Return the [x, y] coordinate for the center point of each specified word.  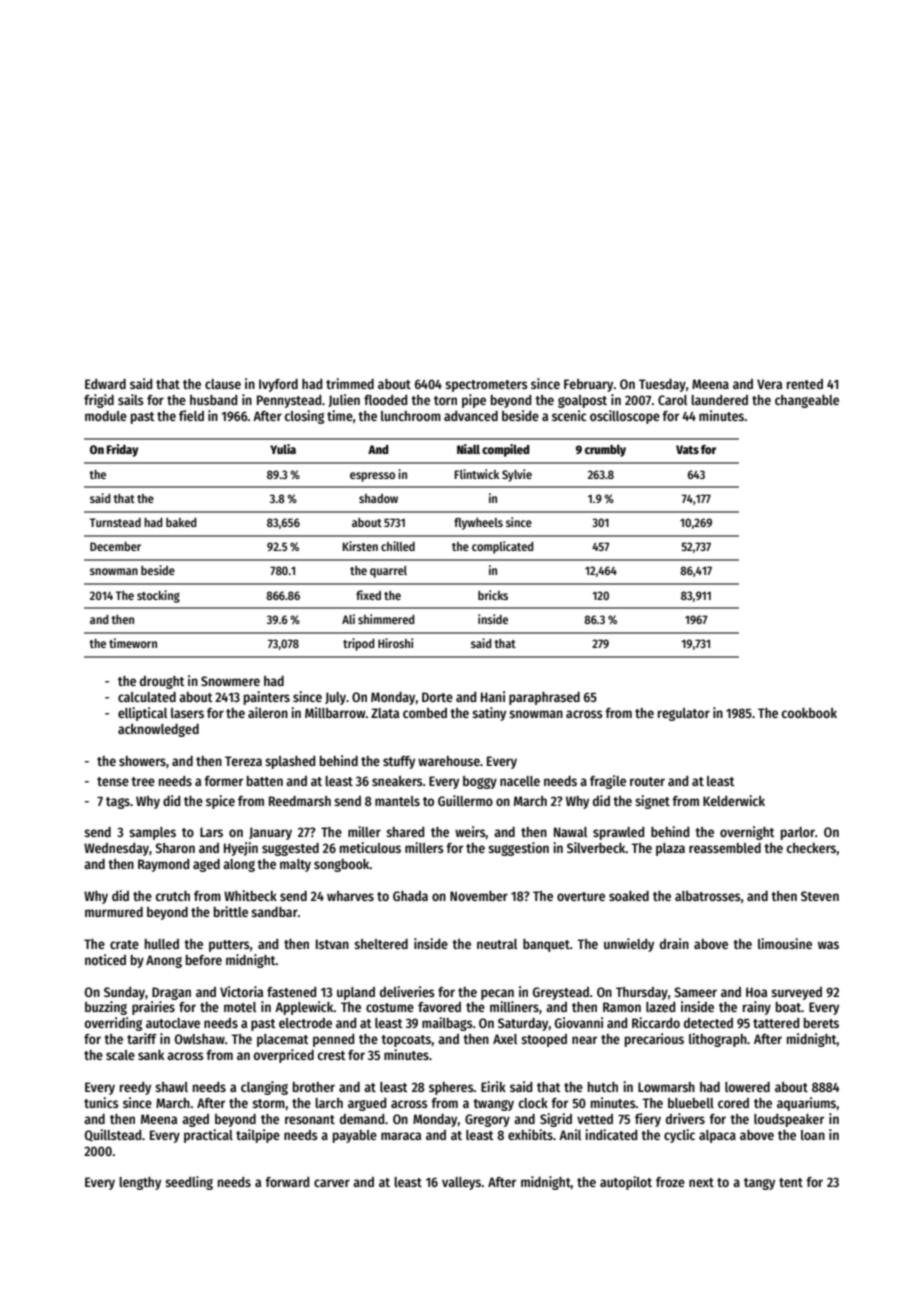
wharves [350, 896]
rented [805, 384]
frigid [99, 401]
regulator [684, 714]
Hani [493, 696]
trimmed [350, 383]
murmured [114, 912]
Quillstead [113, 1135]
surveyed [796, 993]
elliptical [142, 714]
